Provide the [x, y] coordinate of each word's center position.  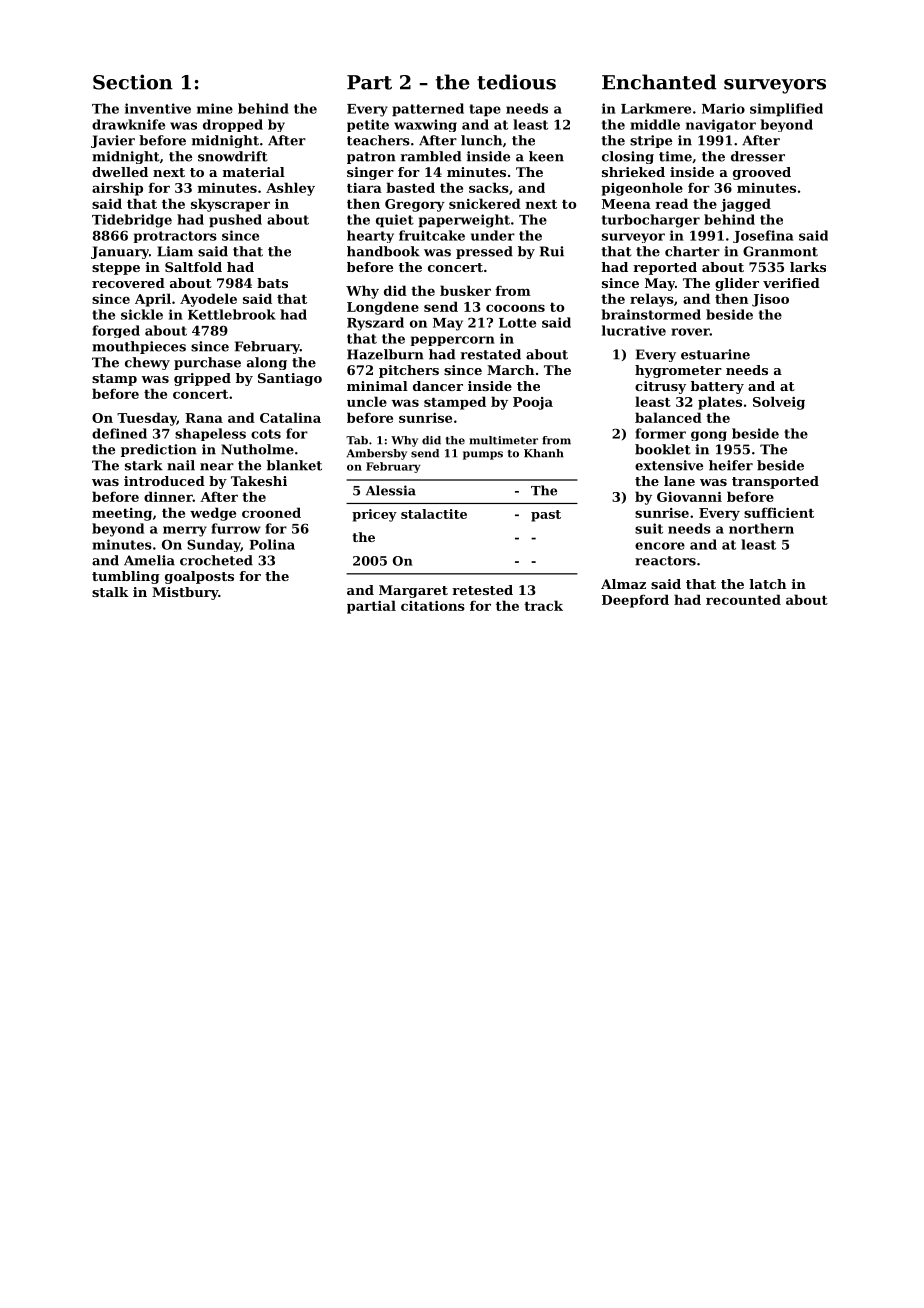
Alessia [391, 490]
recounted [743, 599]
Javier [113, 141]
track [543, 605]
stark [144, 465]
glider [737, 284]
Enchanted [659, 82]
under [493, 235]
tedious [516, 82]
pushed [235, 221]
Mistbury [185, 593]
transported [775, 482]
